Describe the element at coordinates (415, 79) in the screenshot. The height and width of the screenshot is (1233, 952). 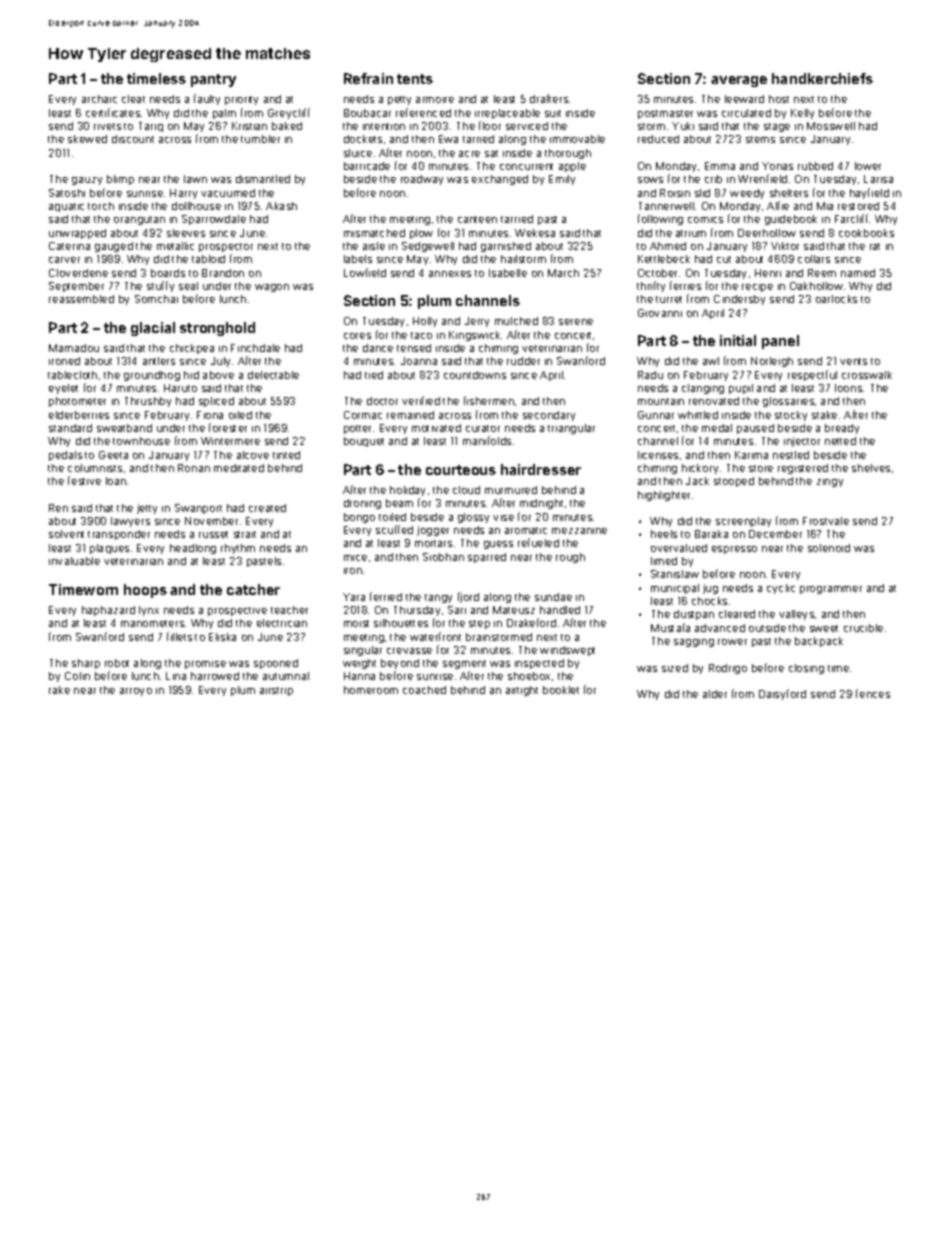
I see `tents` at that location.
